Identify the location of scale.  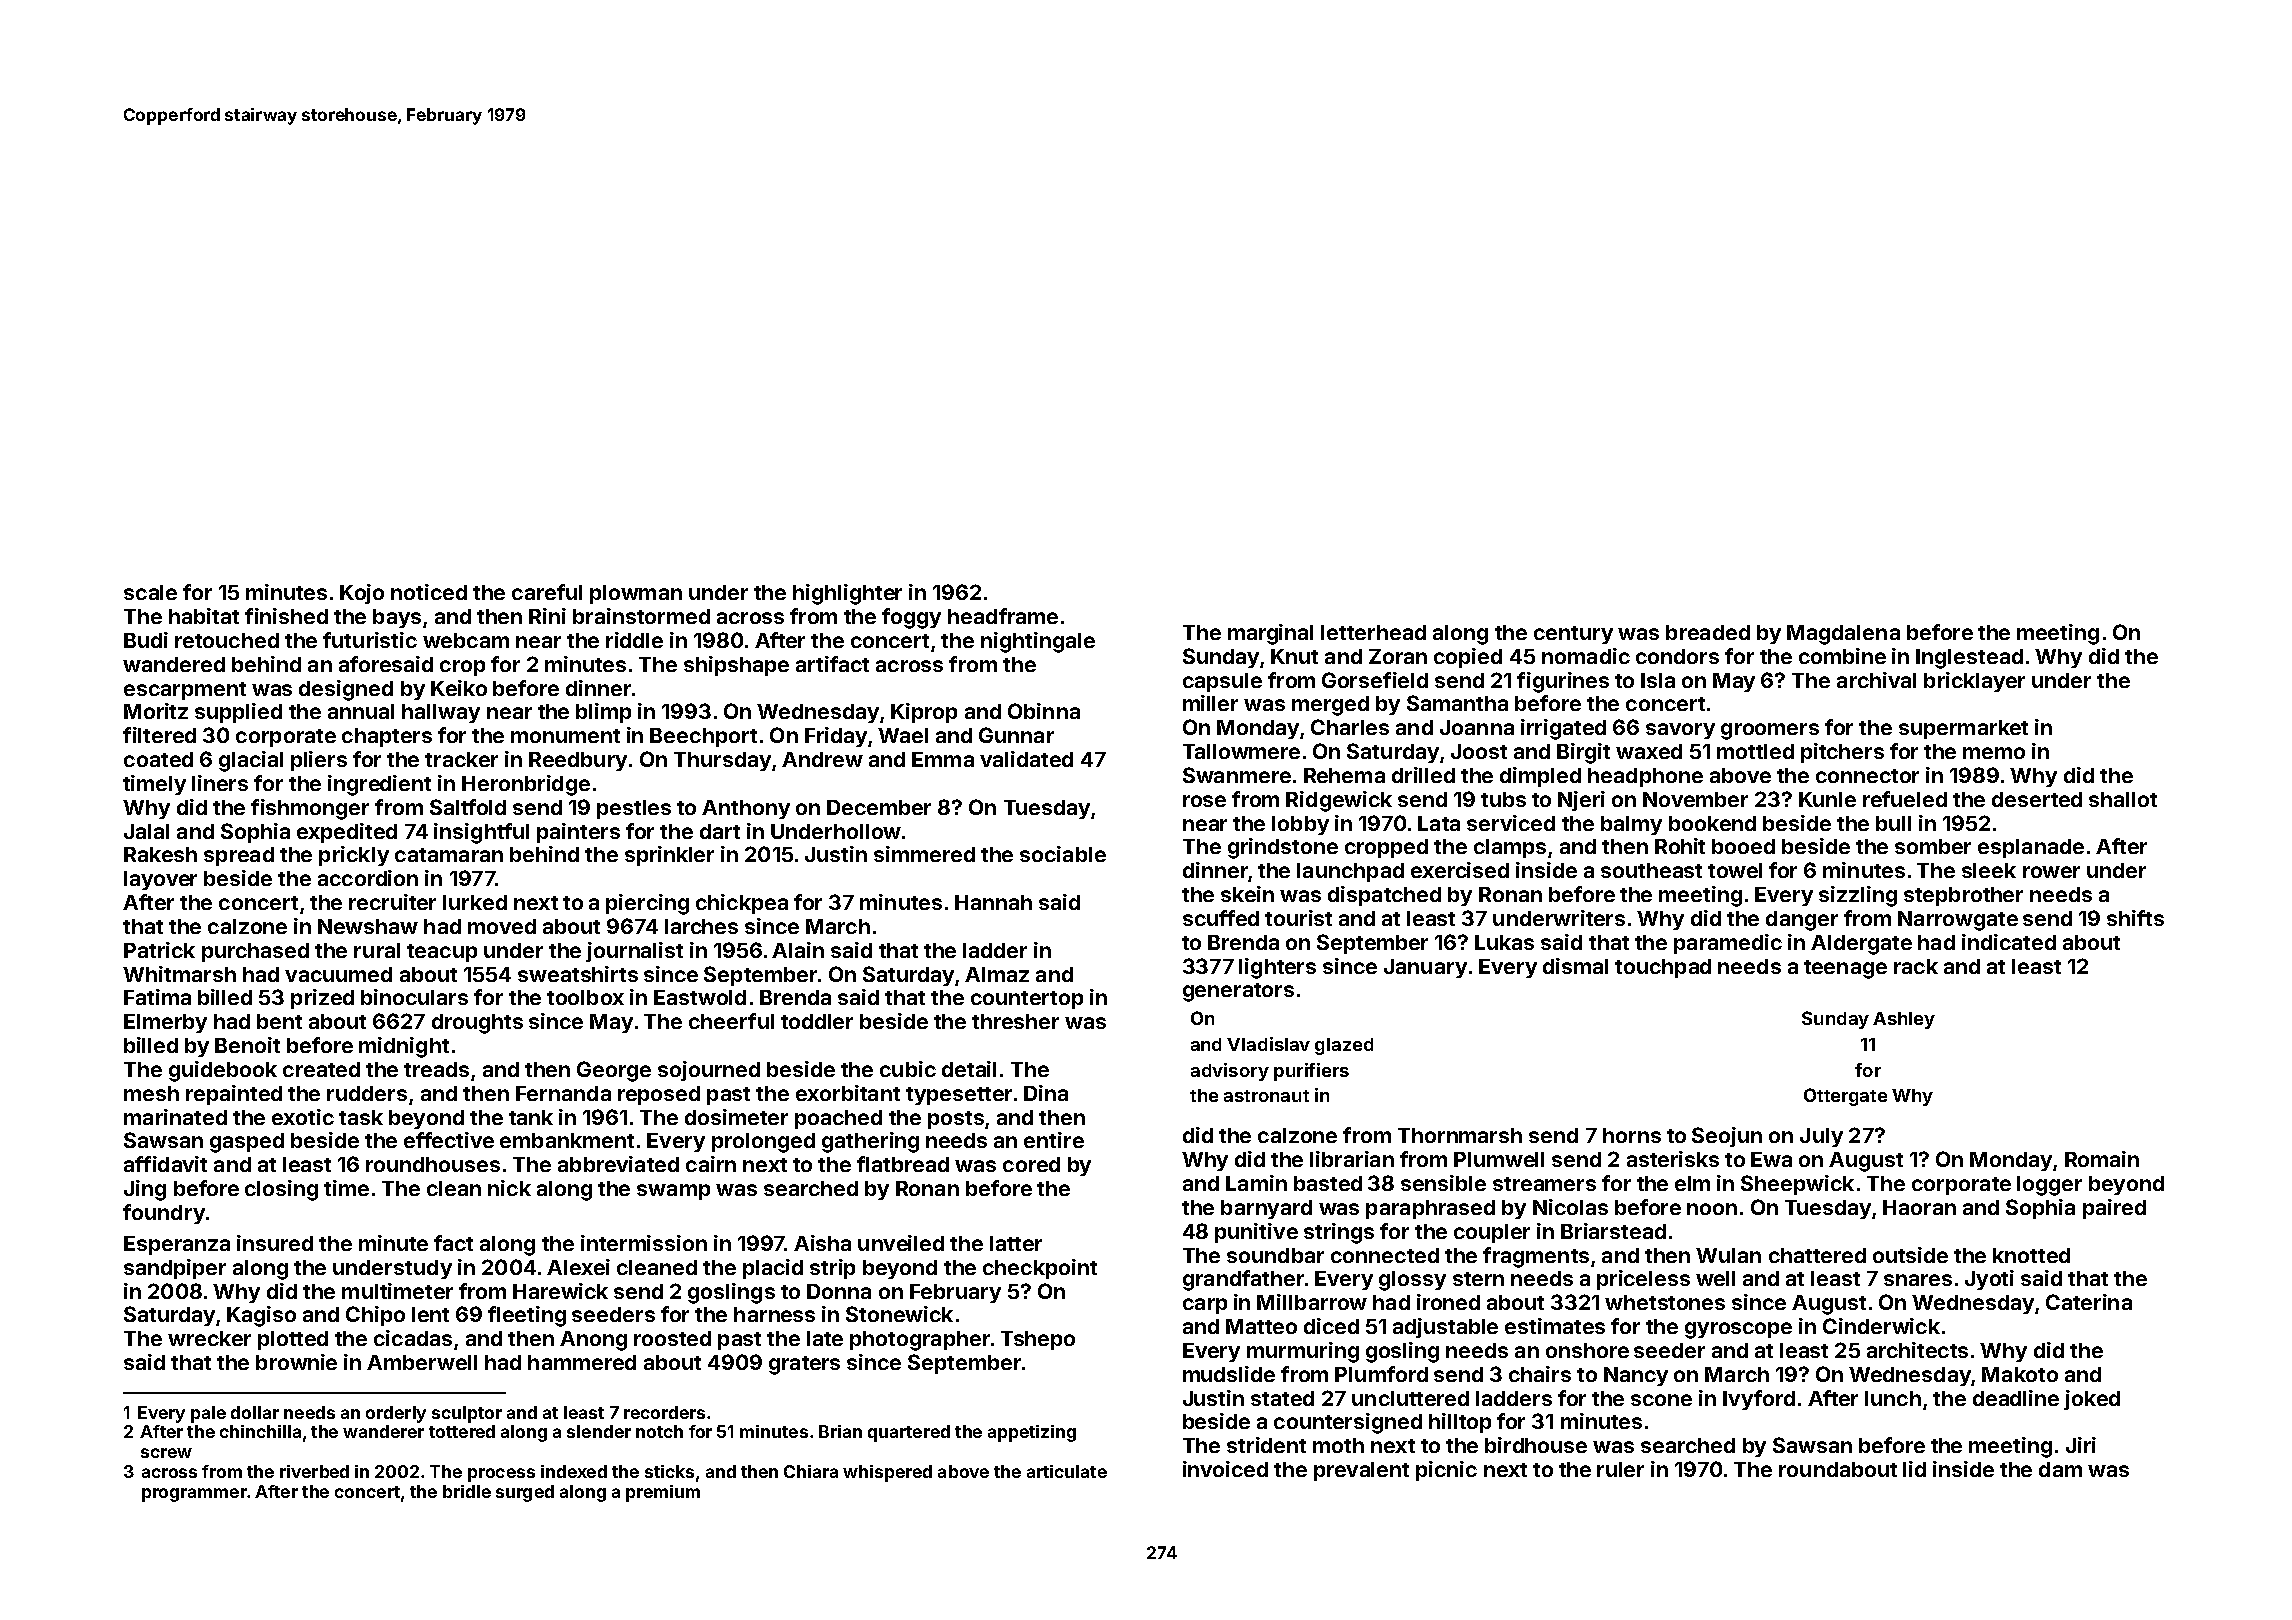
(150, 592).
